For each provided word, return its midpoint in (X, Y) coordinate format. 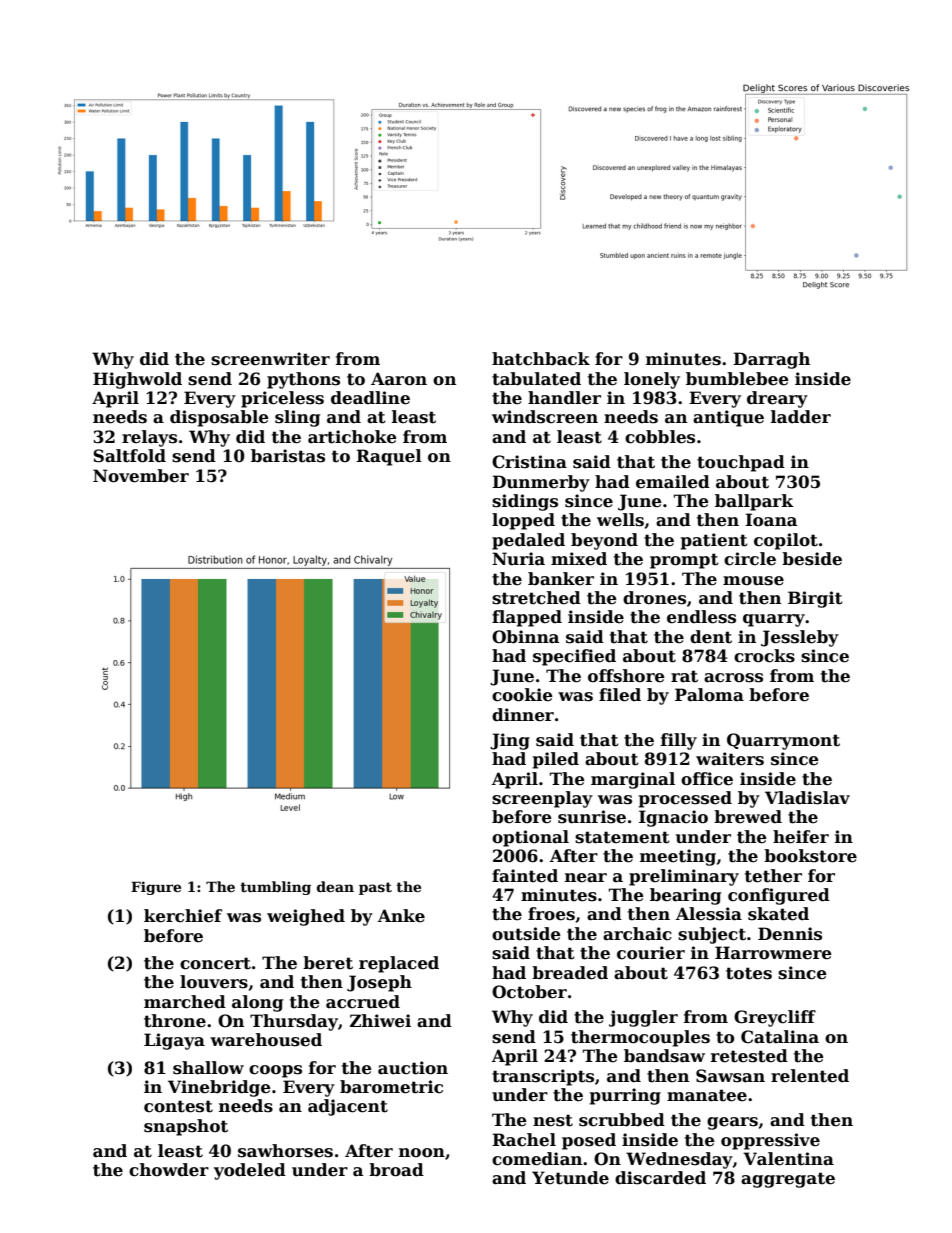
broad (396, 1170)
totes (749, 973)
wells (620, 520)
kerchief (183, 916)
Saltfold (129, 456)
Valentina (788, 1159)
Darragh (771, 360)
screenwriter (270, 359)
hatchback (541, 359)
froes (551, 914)
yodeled (250, 1171)
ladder (801, 417)
